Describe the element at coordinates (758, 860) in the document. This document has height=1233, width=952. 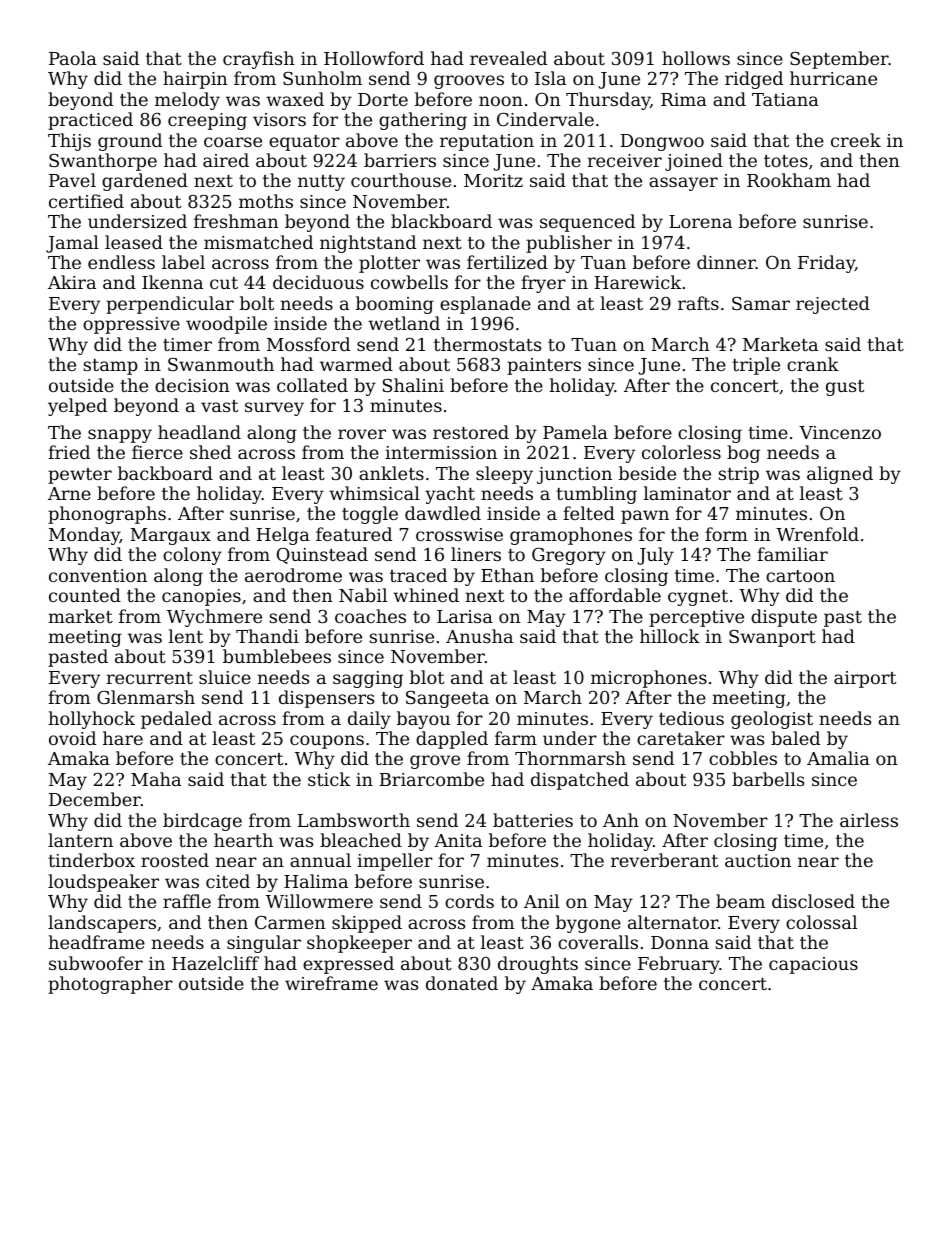
I see `auction` at that location.
